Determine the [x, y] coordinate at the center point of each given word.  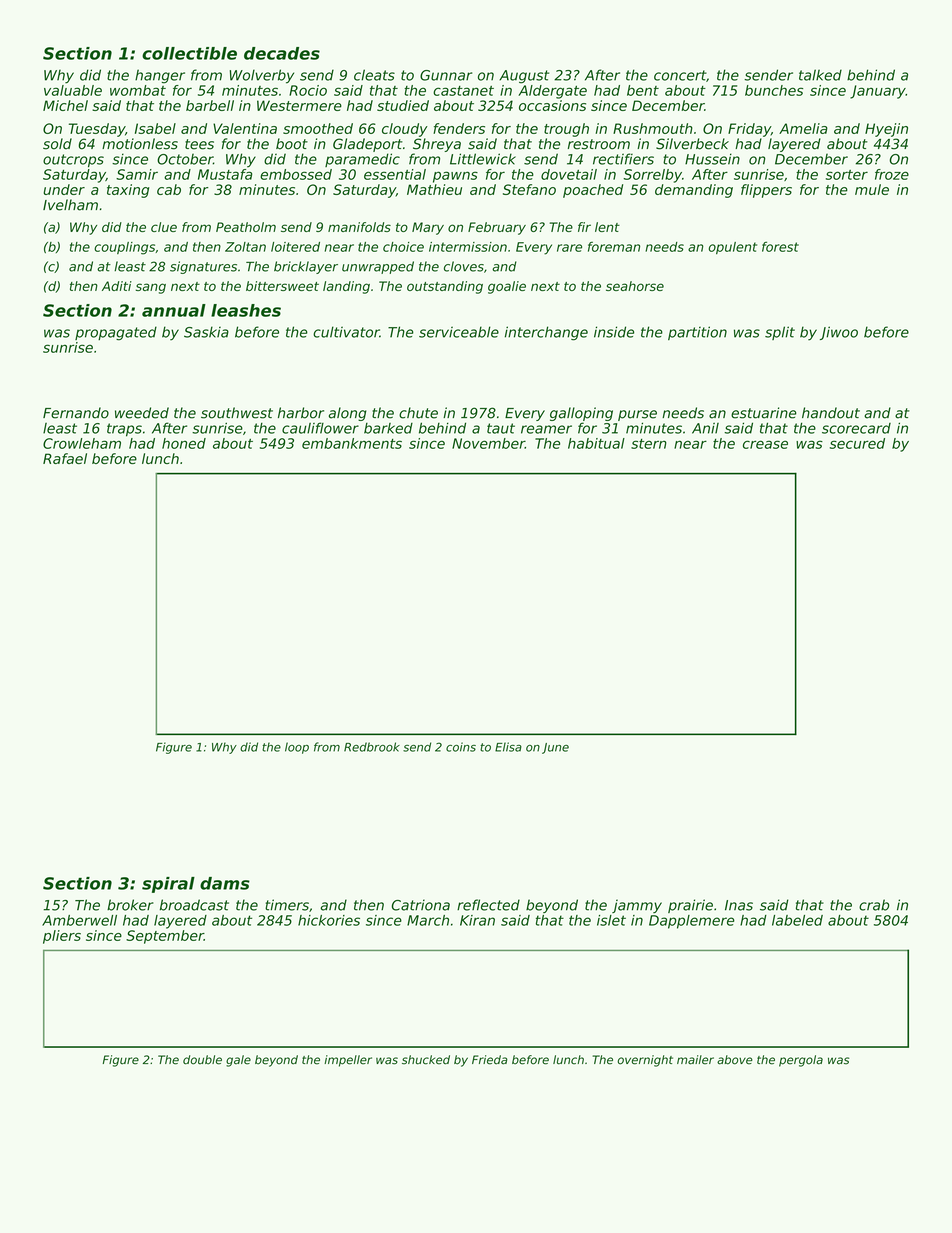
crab [874, 905]
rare [569, 248]
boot [292, 144]
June [555, 748]
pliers [62, 937]
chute [418, 413]
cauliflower [320, 428]
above [735, 1060]
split [780, 333]
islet [611, 920]
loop [297, 748]
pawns [455, 177]
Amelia [803, 128]
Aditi [117, 286]
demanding [694, 191]
